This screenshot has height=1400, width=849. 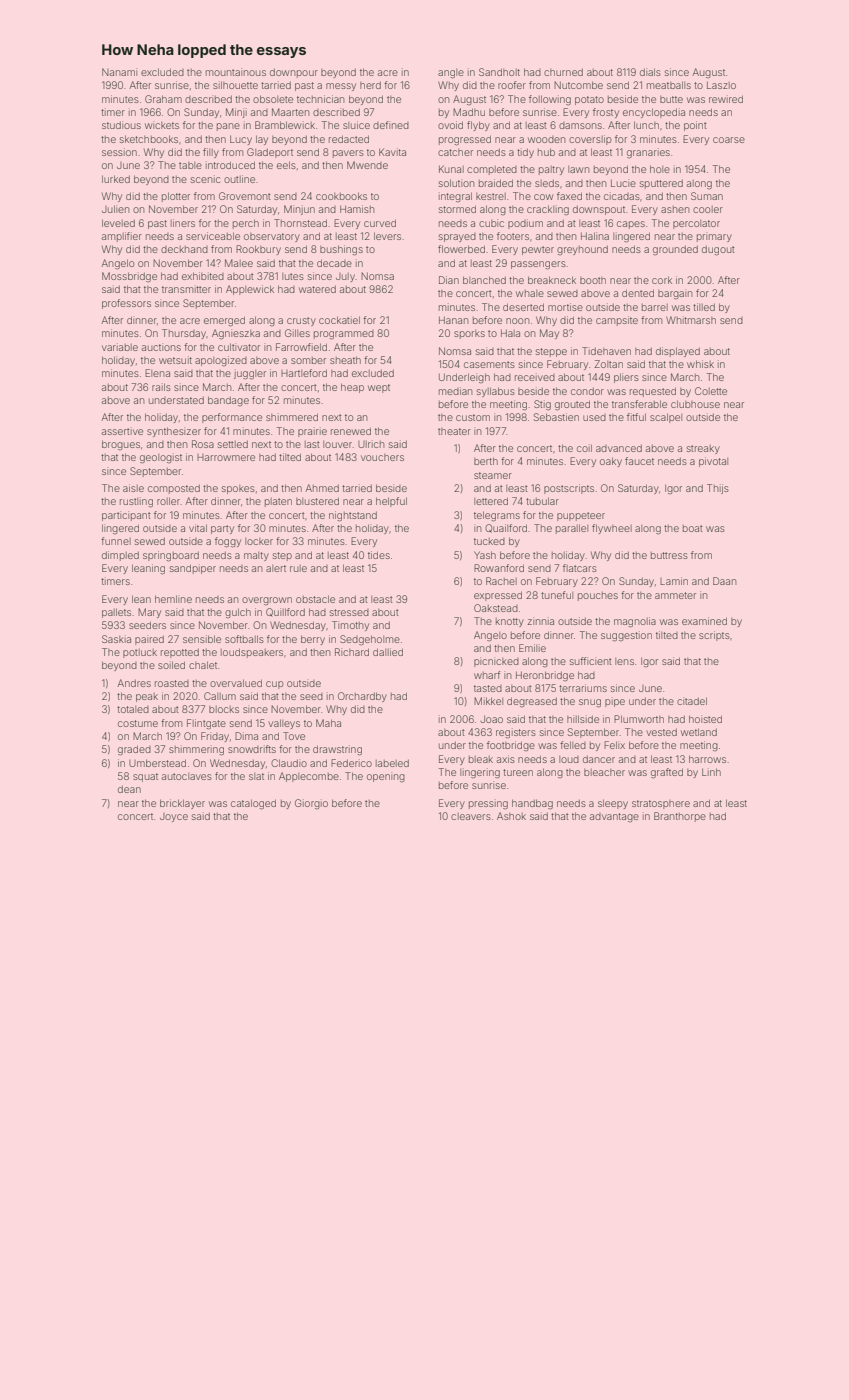 I want to click on Orchardby, so click(x=362, y=697).
